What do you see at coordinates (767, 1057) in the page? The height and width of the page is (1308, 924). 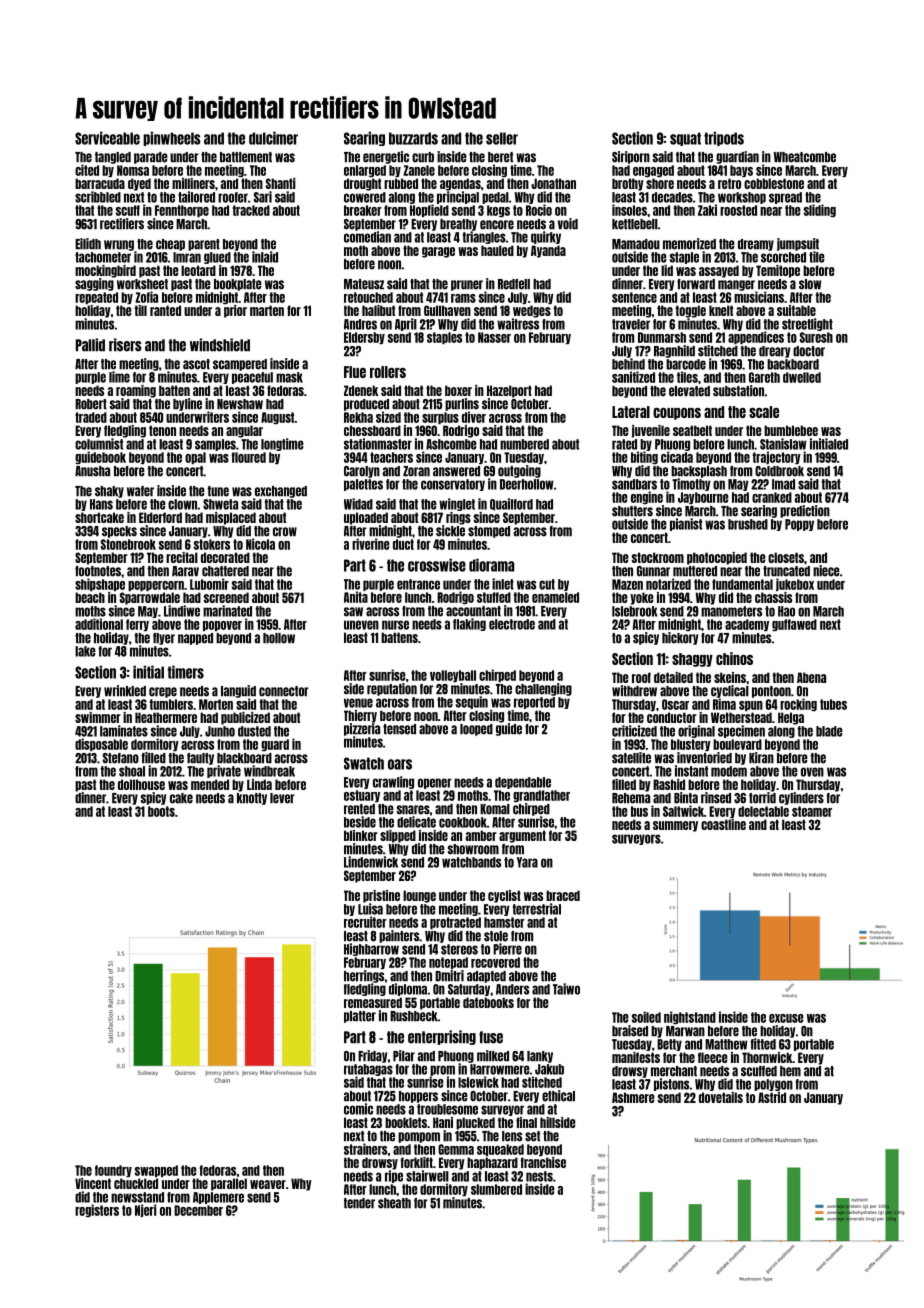 I see `Thornwick` at bounding box center [767, 1057].
